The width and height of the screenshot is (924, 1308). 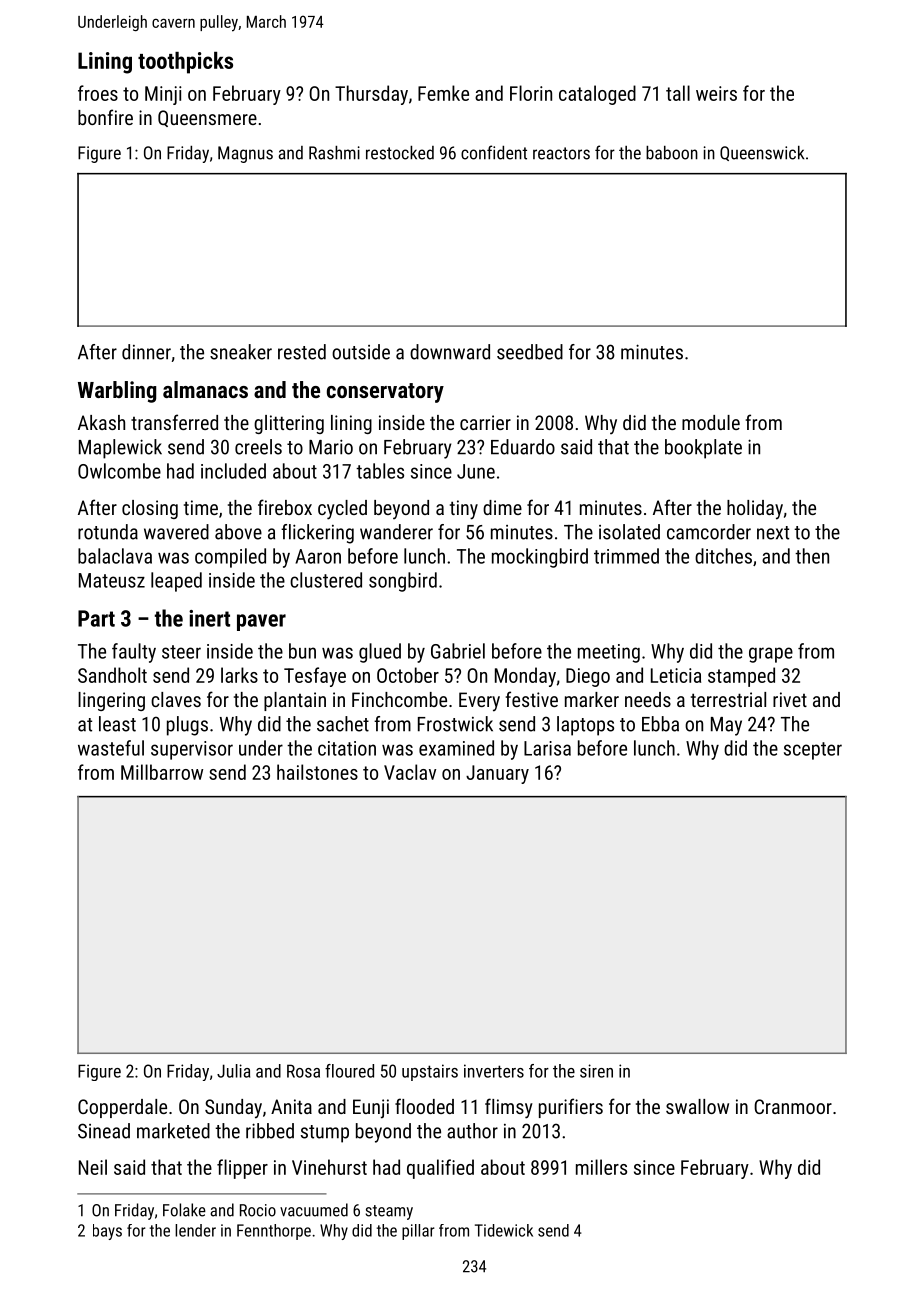 I want to click on confident, so click(x=494, y=152).
